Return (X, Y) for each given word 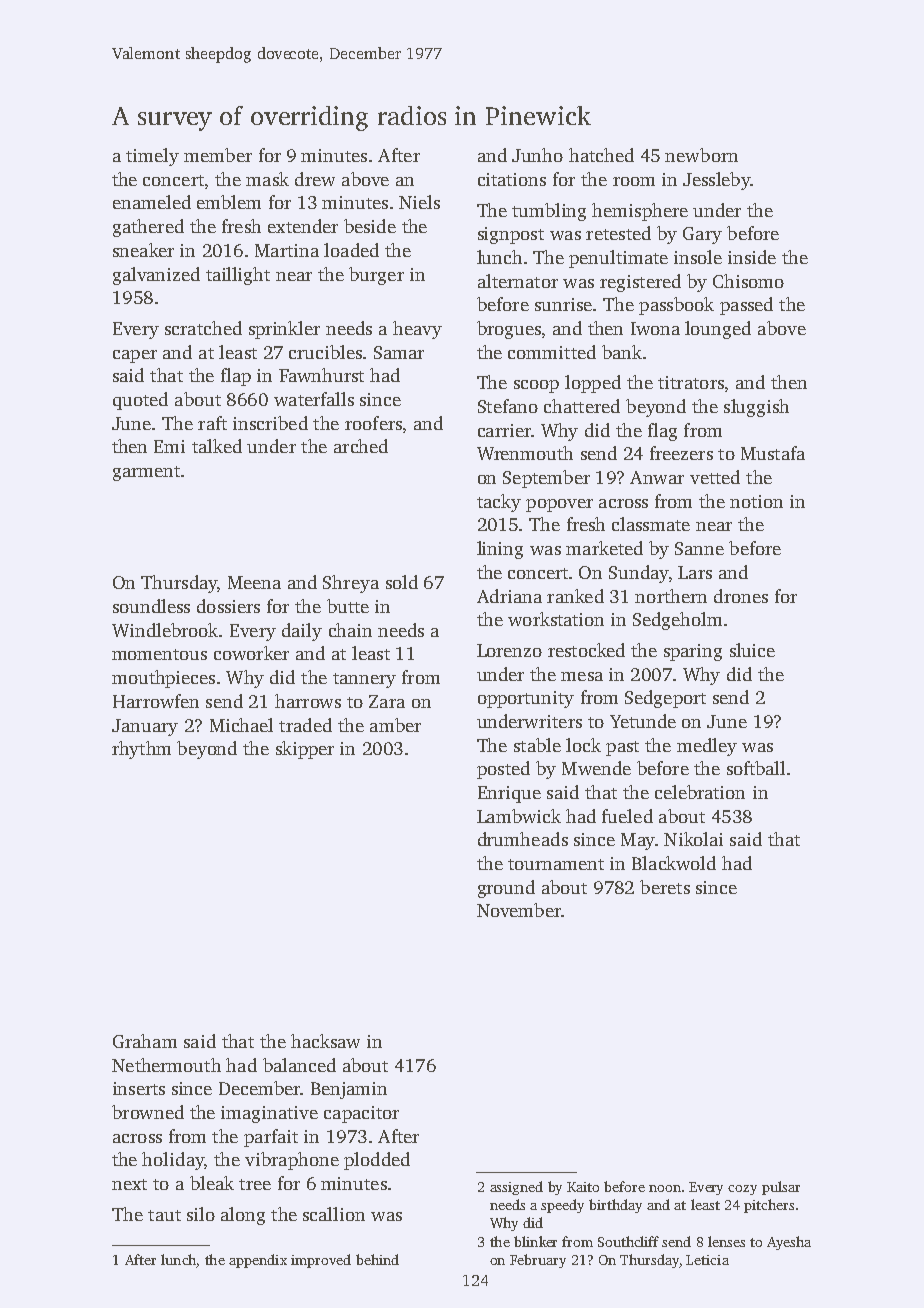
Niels (419, 202)
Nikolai (693, 839)
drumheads (523, 839)
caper (135, 356)
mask (267, 179)
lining (500, 550)
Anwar (657, 477)
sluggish (756, 408)
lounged (718, 330)
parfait (271, 1138)
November (519, 910)
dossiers (228, 606)
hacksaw (325, 1041)
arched (361, 446)
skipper (305, 750)
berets (665, 887)
